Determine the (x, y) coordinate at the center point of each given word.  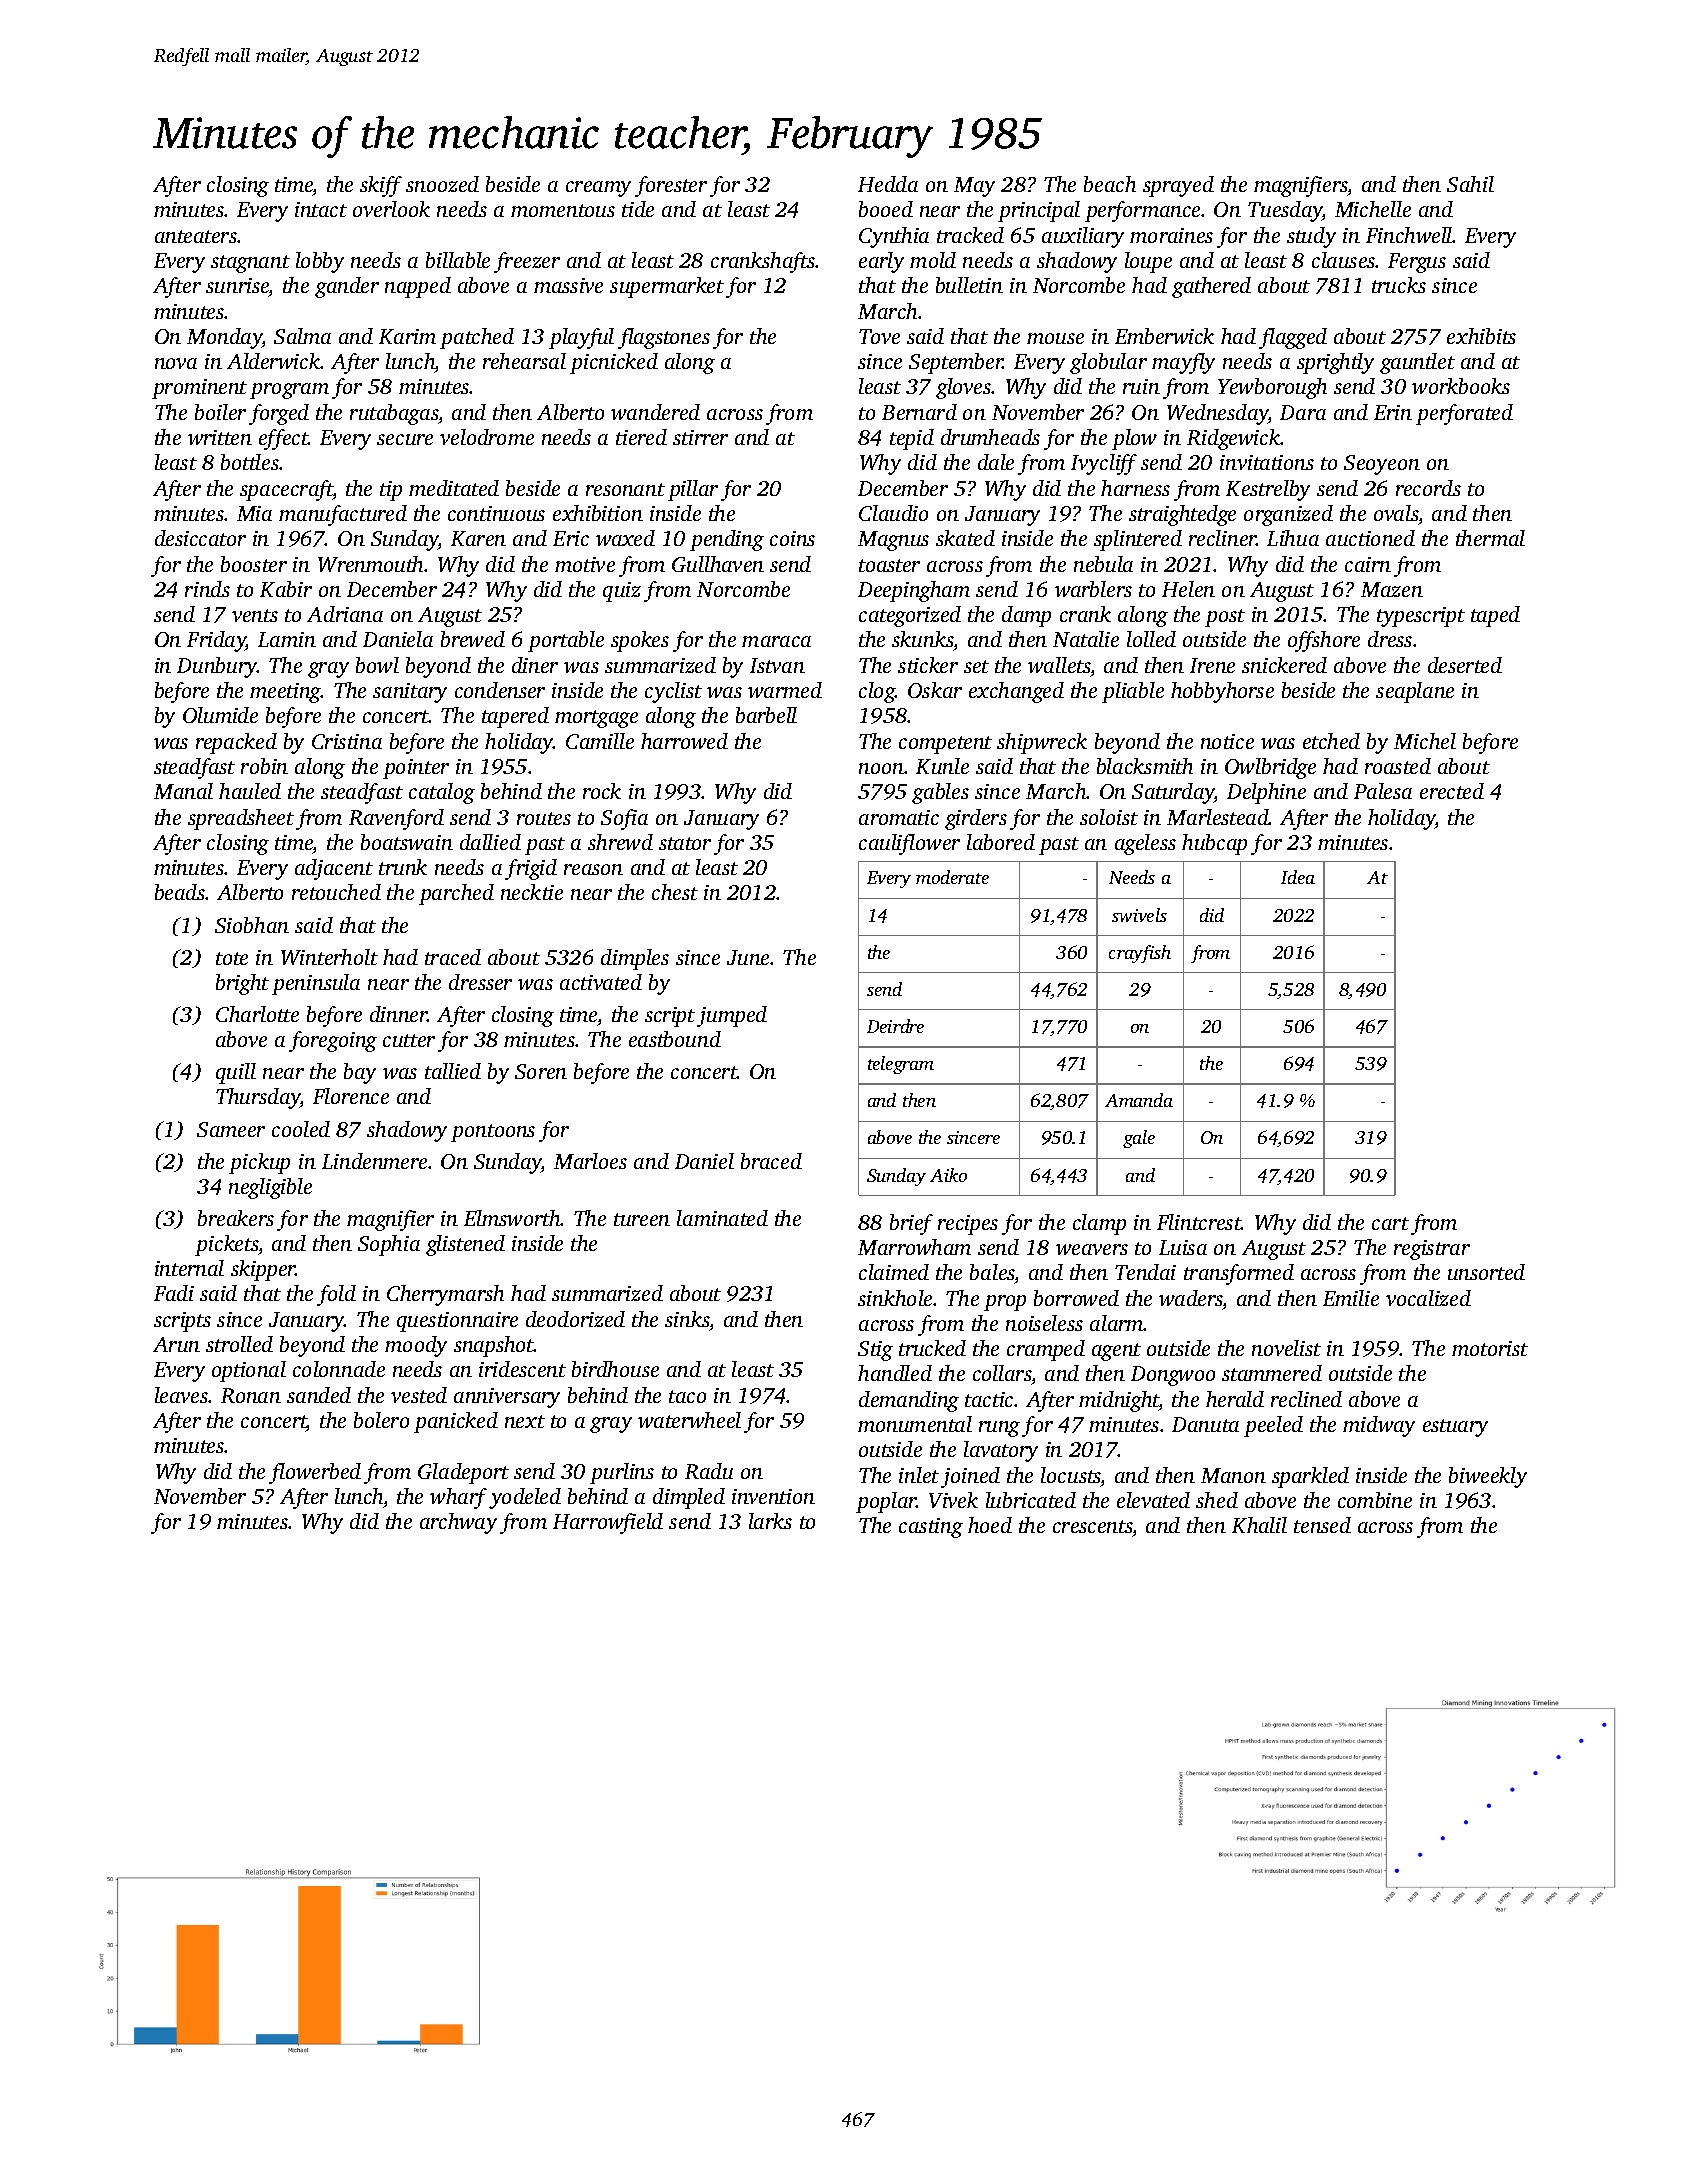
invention (773, 1496)
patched (477, 338)
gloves (964, 388)
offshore (1324, 641)
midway (1379, 1426)
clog (877, 692)
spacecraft (286, 490)
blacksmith (1145, 766)
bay (360, 1073)
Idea (1298, 877)
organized (1288, 515)
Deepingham (914, 591)
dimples (635, 959)
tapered (515, 717)
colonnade (339, 1369)
